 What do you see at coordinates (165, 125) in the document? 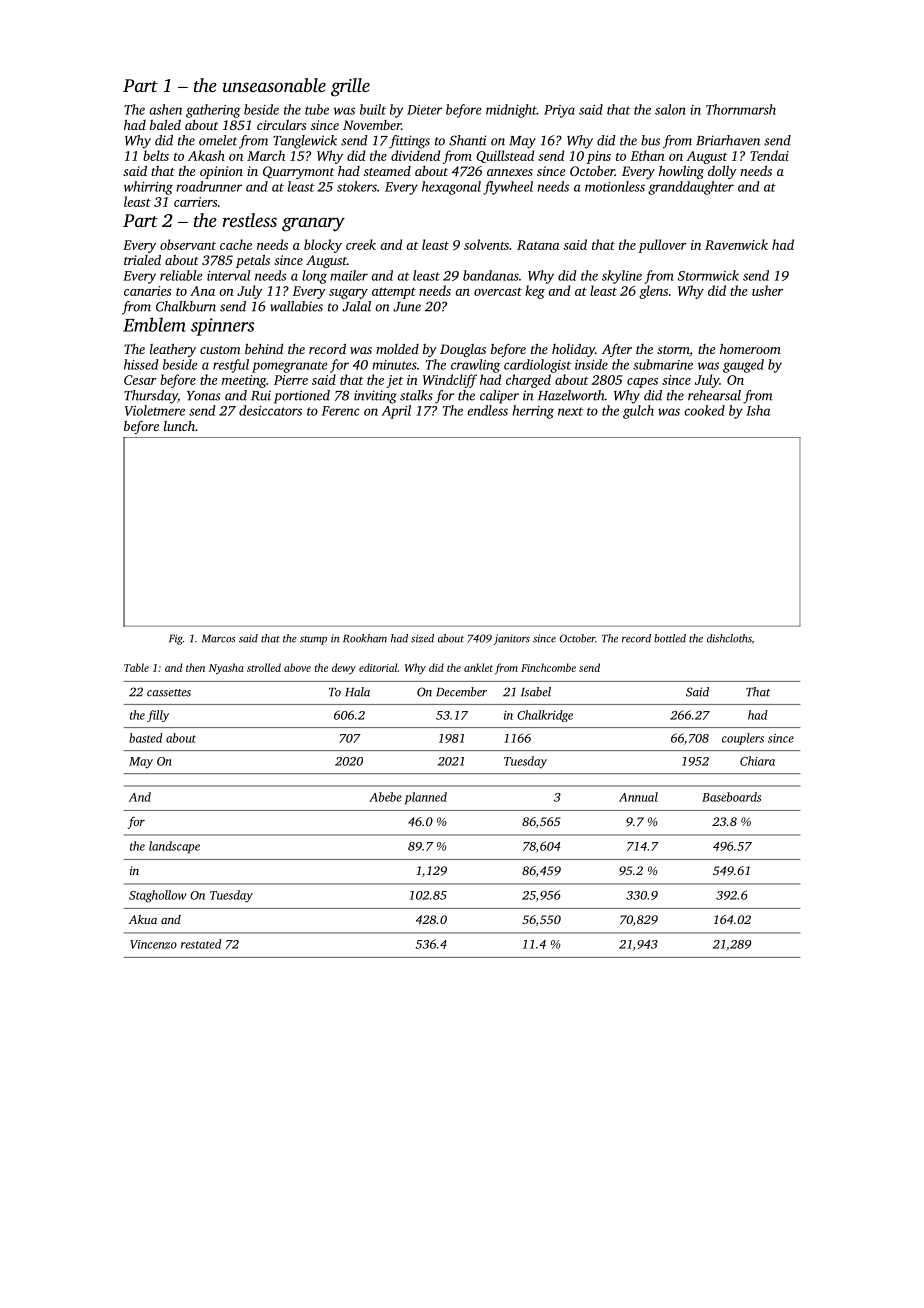
I see `baled` at bounding box center [165, 125].
